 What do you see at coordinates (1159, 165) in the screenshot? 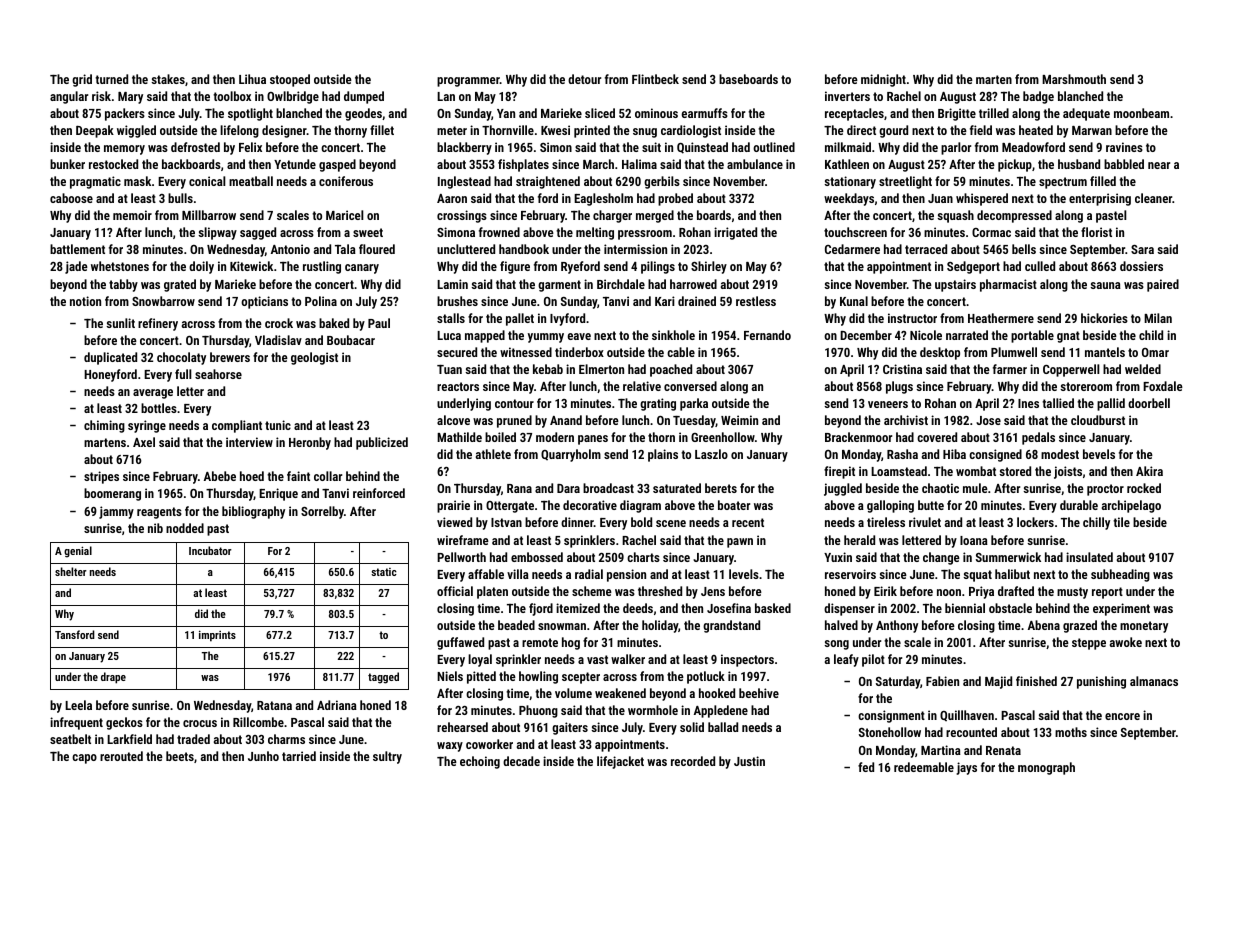
I see `near` at bounding box center [1159, 165].
